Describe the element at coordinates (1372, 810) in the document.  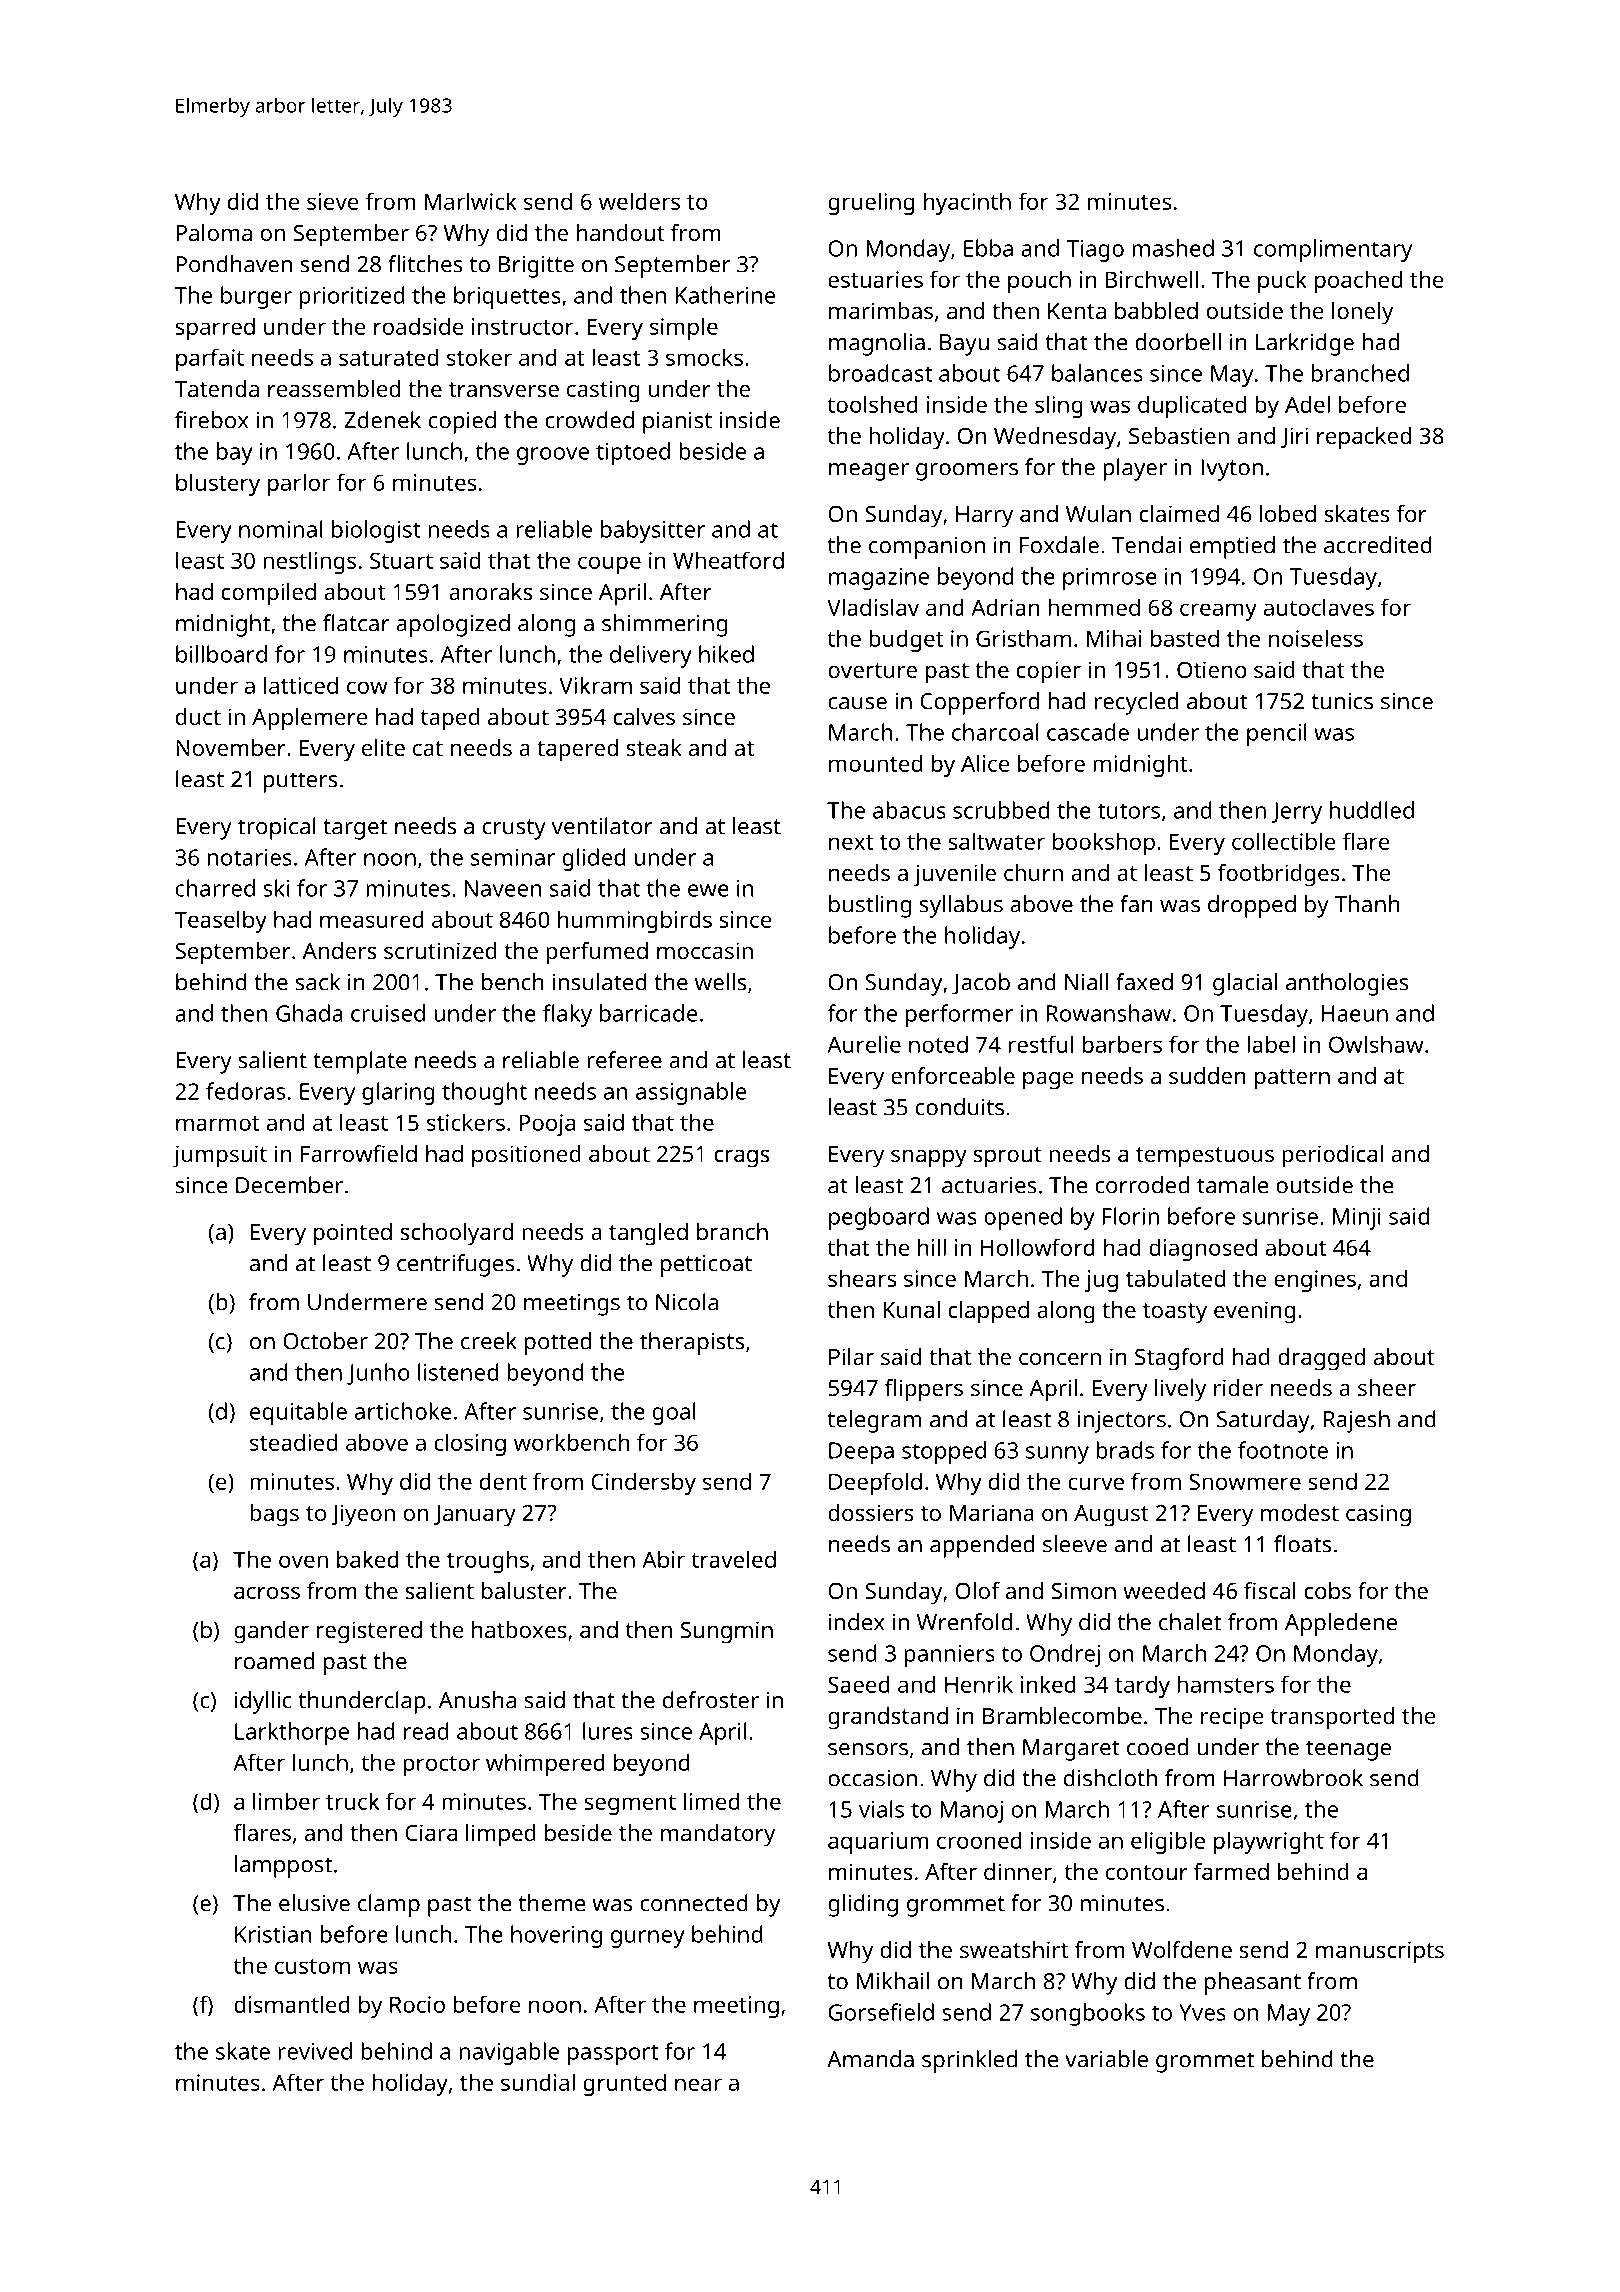
I see `huddled` at that location.
